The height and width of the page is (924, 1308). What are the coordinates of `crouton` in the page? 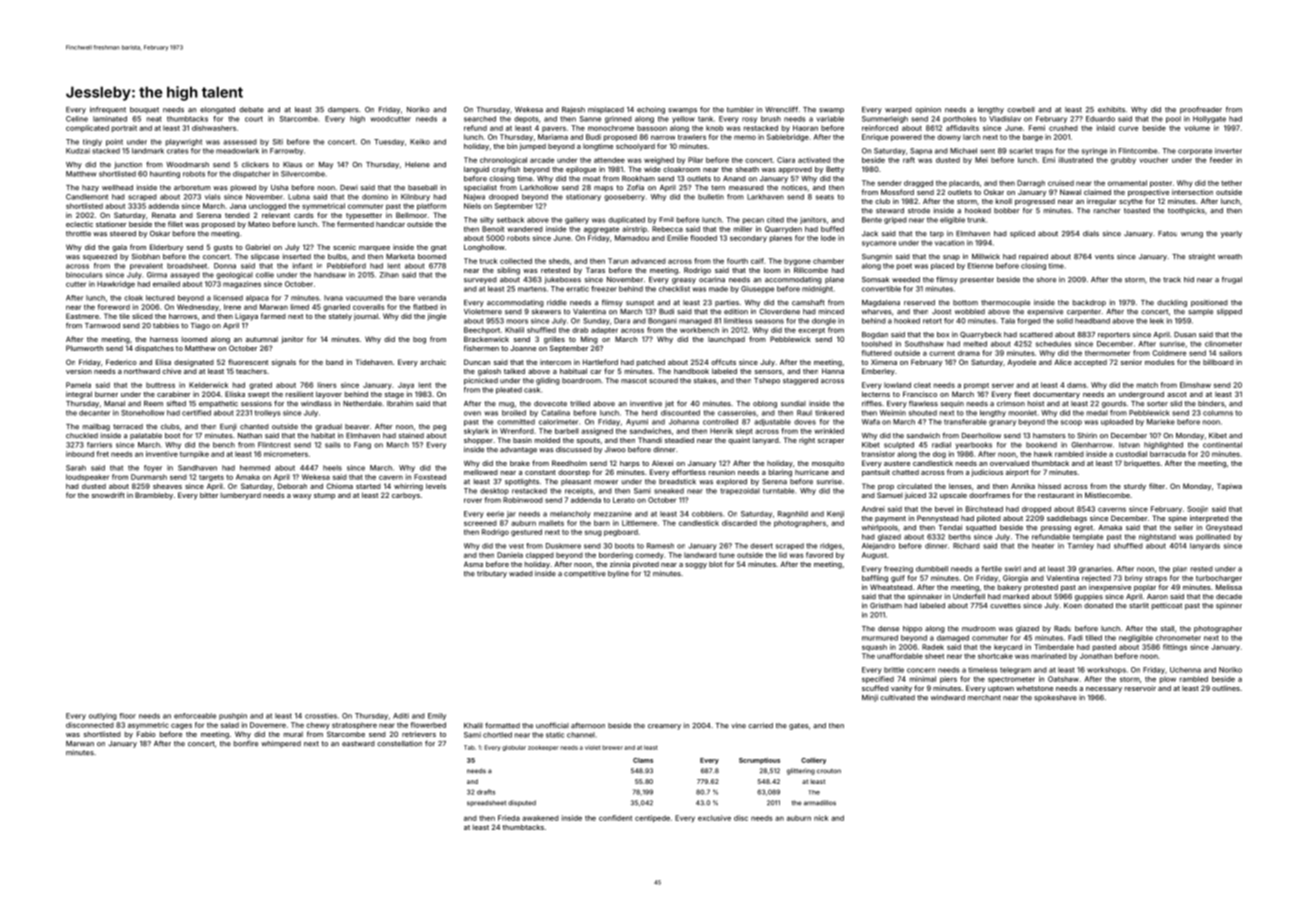 It's located at (829, 771).
